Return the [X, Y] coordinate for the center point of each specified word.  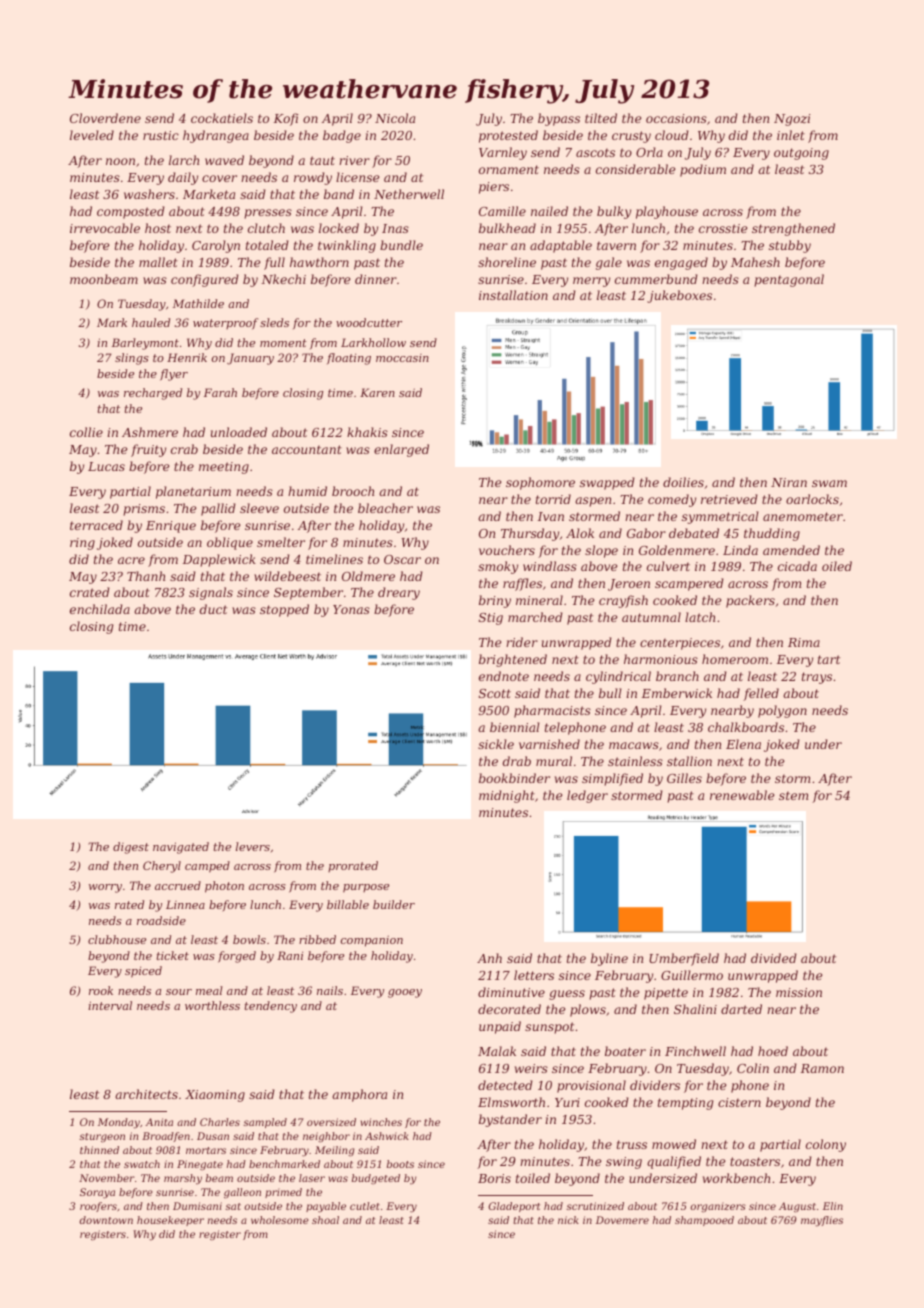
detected [505, 1085]
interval [110, 1005]
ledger [587, 796]
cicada [797, 566]
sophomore [540, 483]
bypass [559, 119]
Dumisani [197, 1206]
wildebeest [287, 576]
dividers [655, 1085]
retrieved [729, 499]
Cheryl [162, 867]
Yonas [351, 609]
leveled [92, 135]
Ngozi [792, 120]
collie [86, 432]
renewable [742, 795]
